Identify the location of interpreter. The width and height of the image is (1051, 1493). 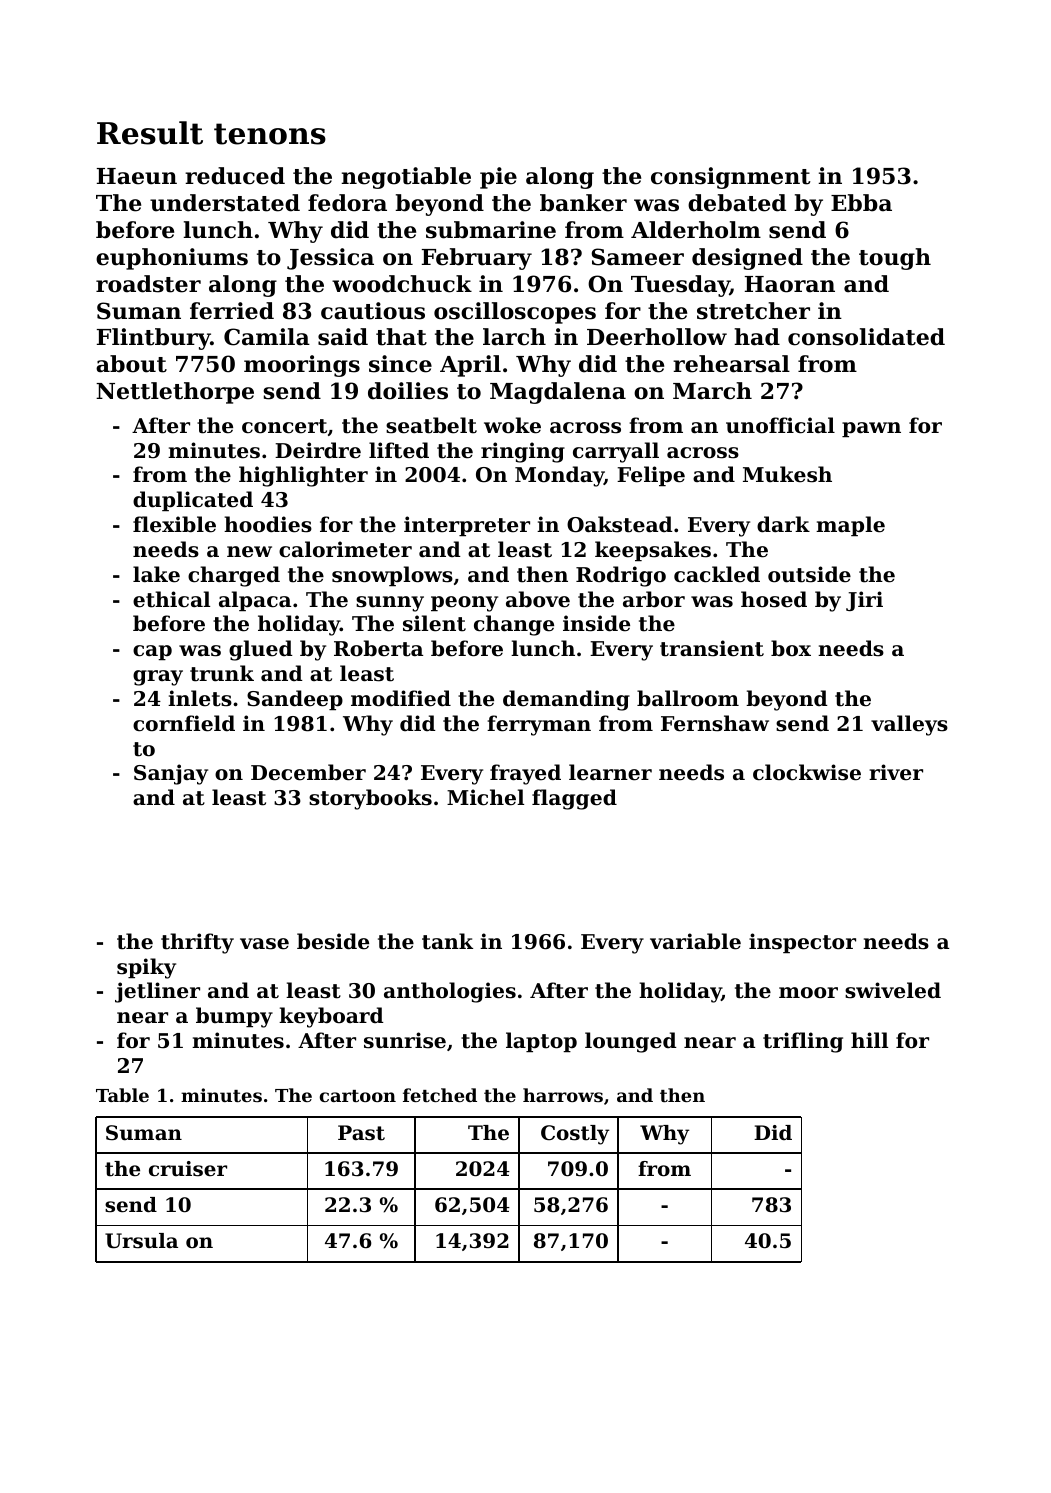
(467, 526).
